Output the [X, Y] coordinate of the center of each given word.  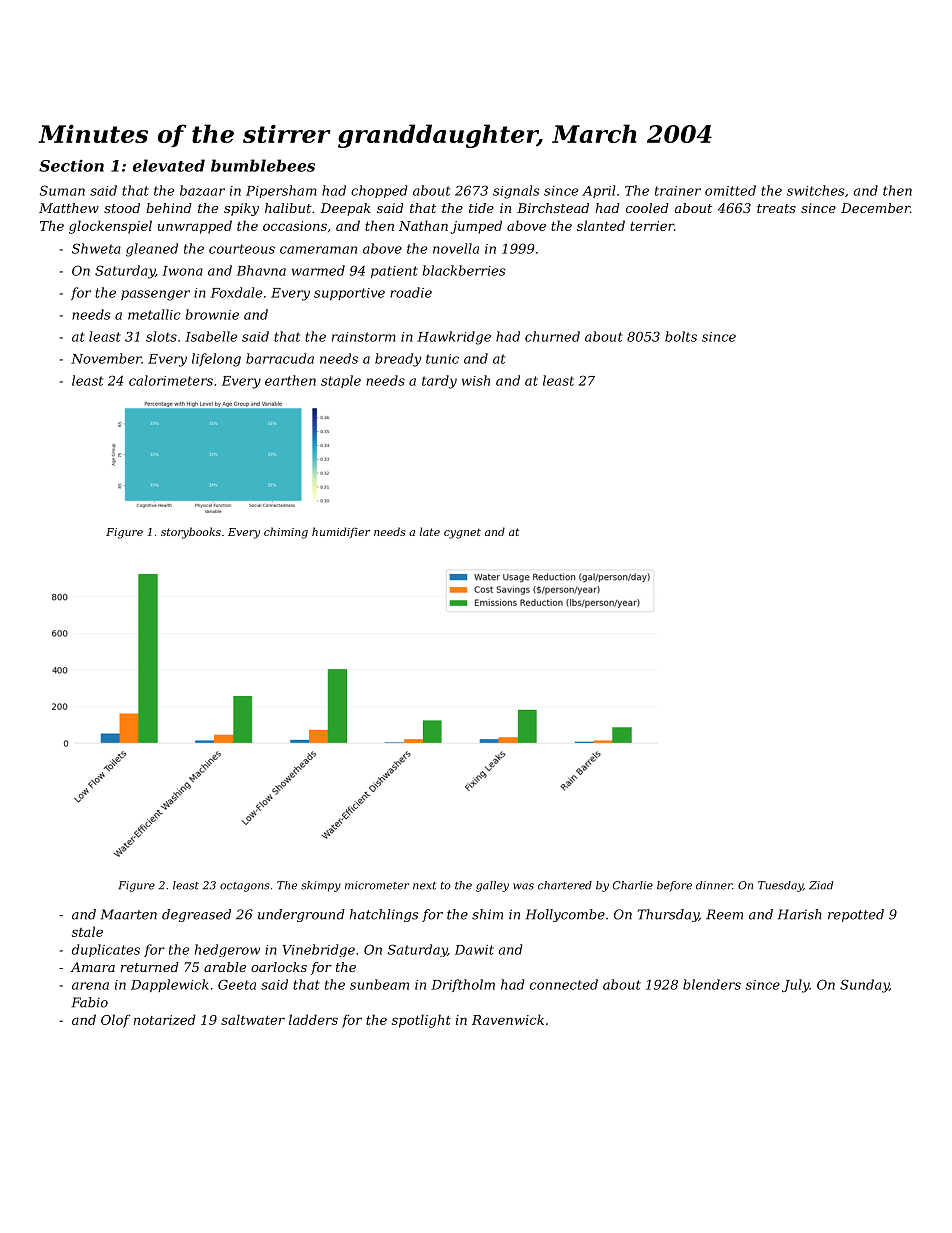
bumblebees [263, 165]
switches [815, 190]
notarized [165, 1019]
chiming [286, 533]
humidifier [341, 532]
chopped [379, 191]
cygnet [462, 533]
